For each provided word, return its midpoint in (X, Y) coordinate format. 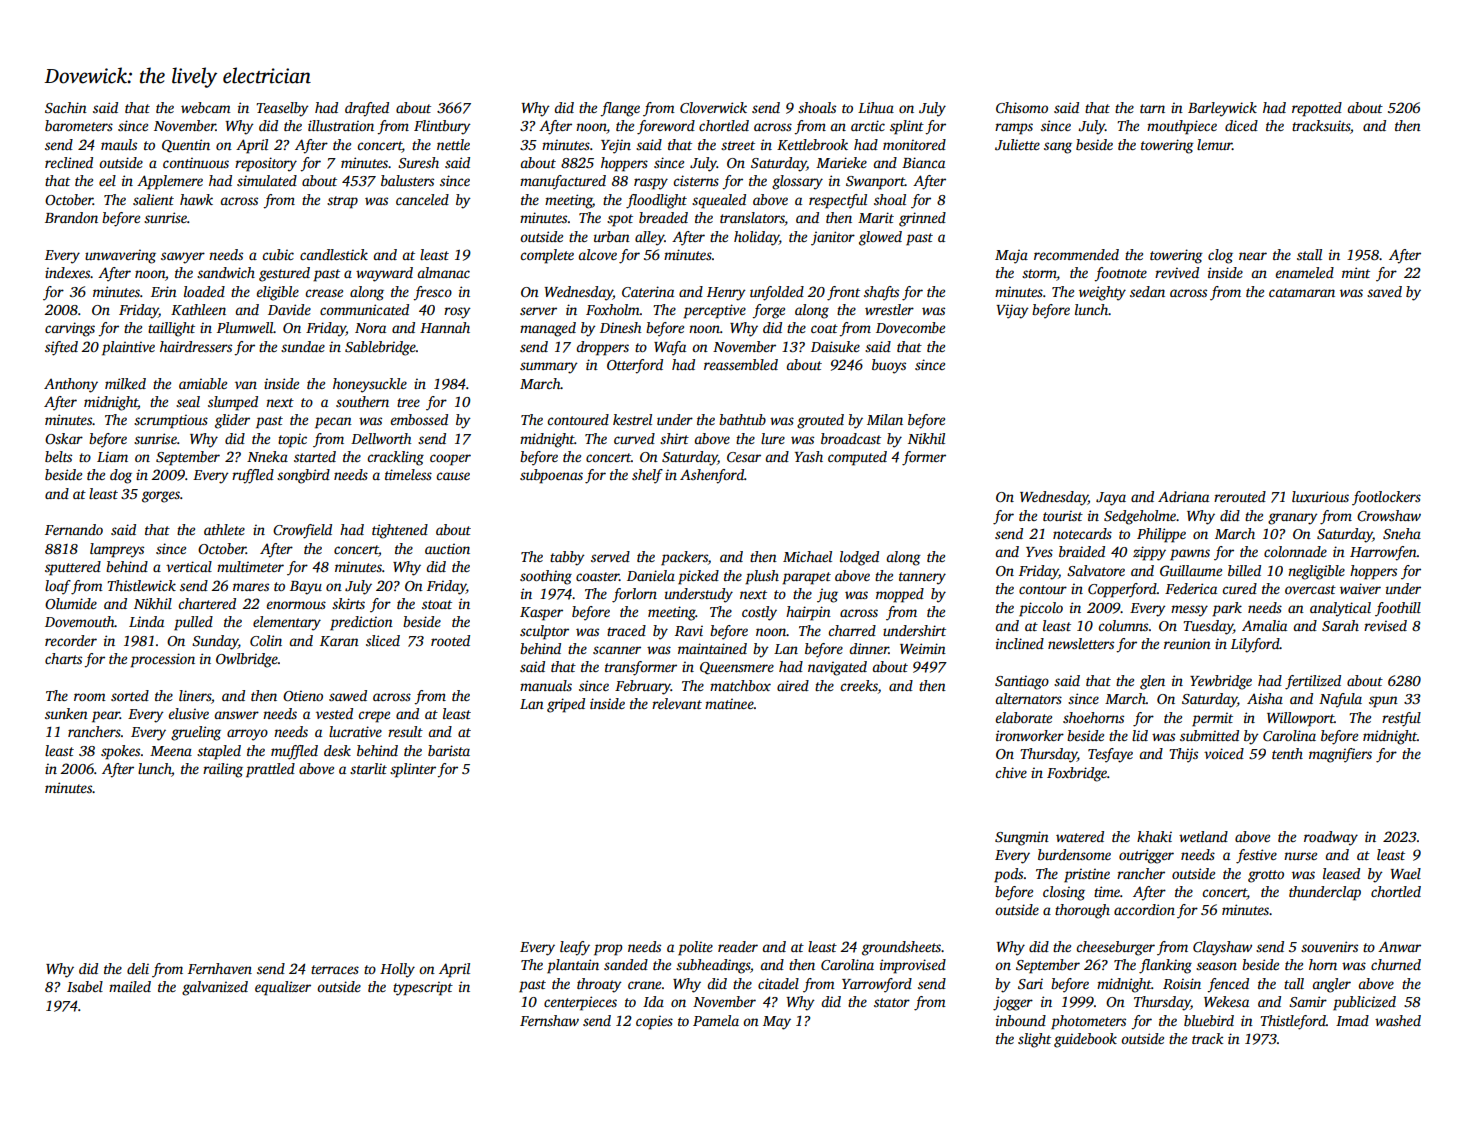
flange (620, 109)
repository (266, 164)
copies (654, 1022)
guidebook (1085, 1040)
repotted (1317, 109)
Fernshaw (549, 1020)
